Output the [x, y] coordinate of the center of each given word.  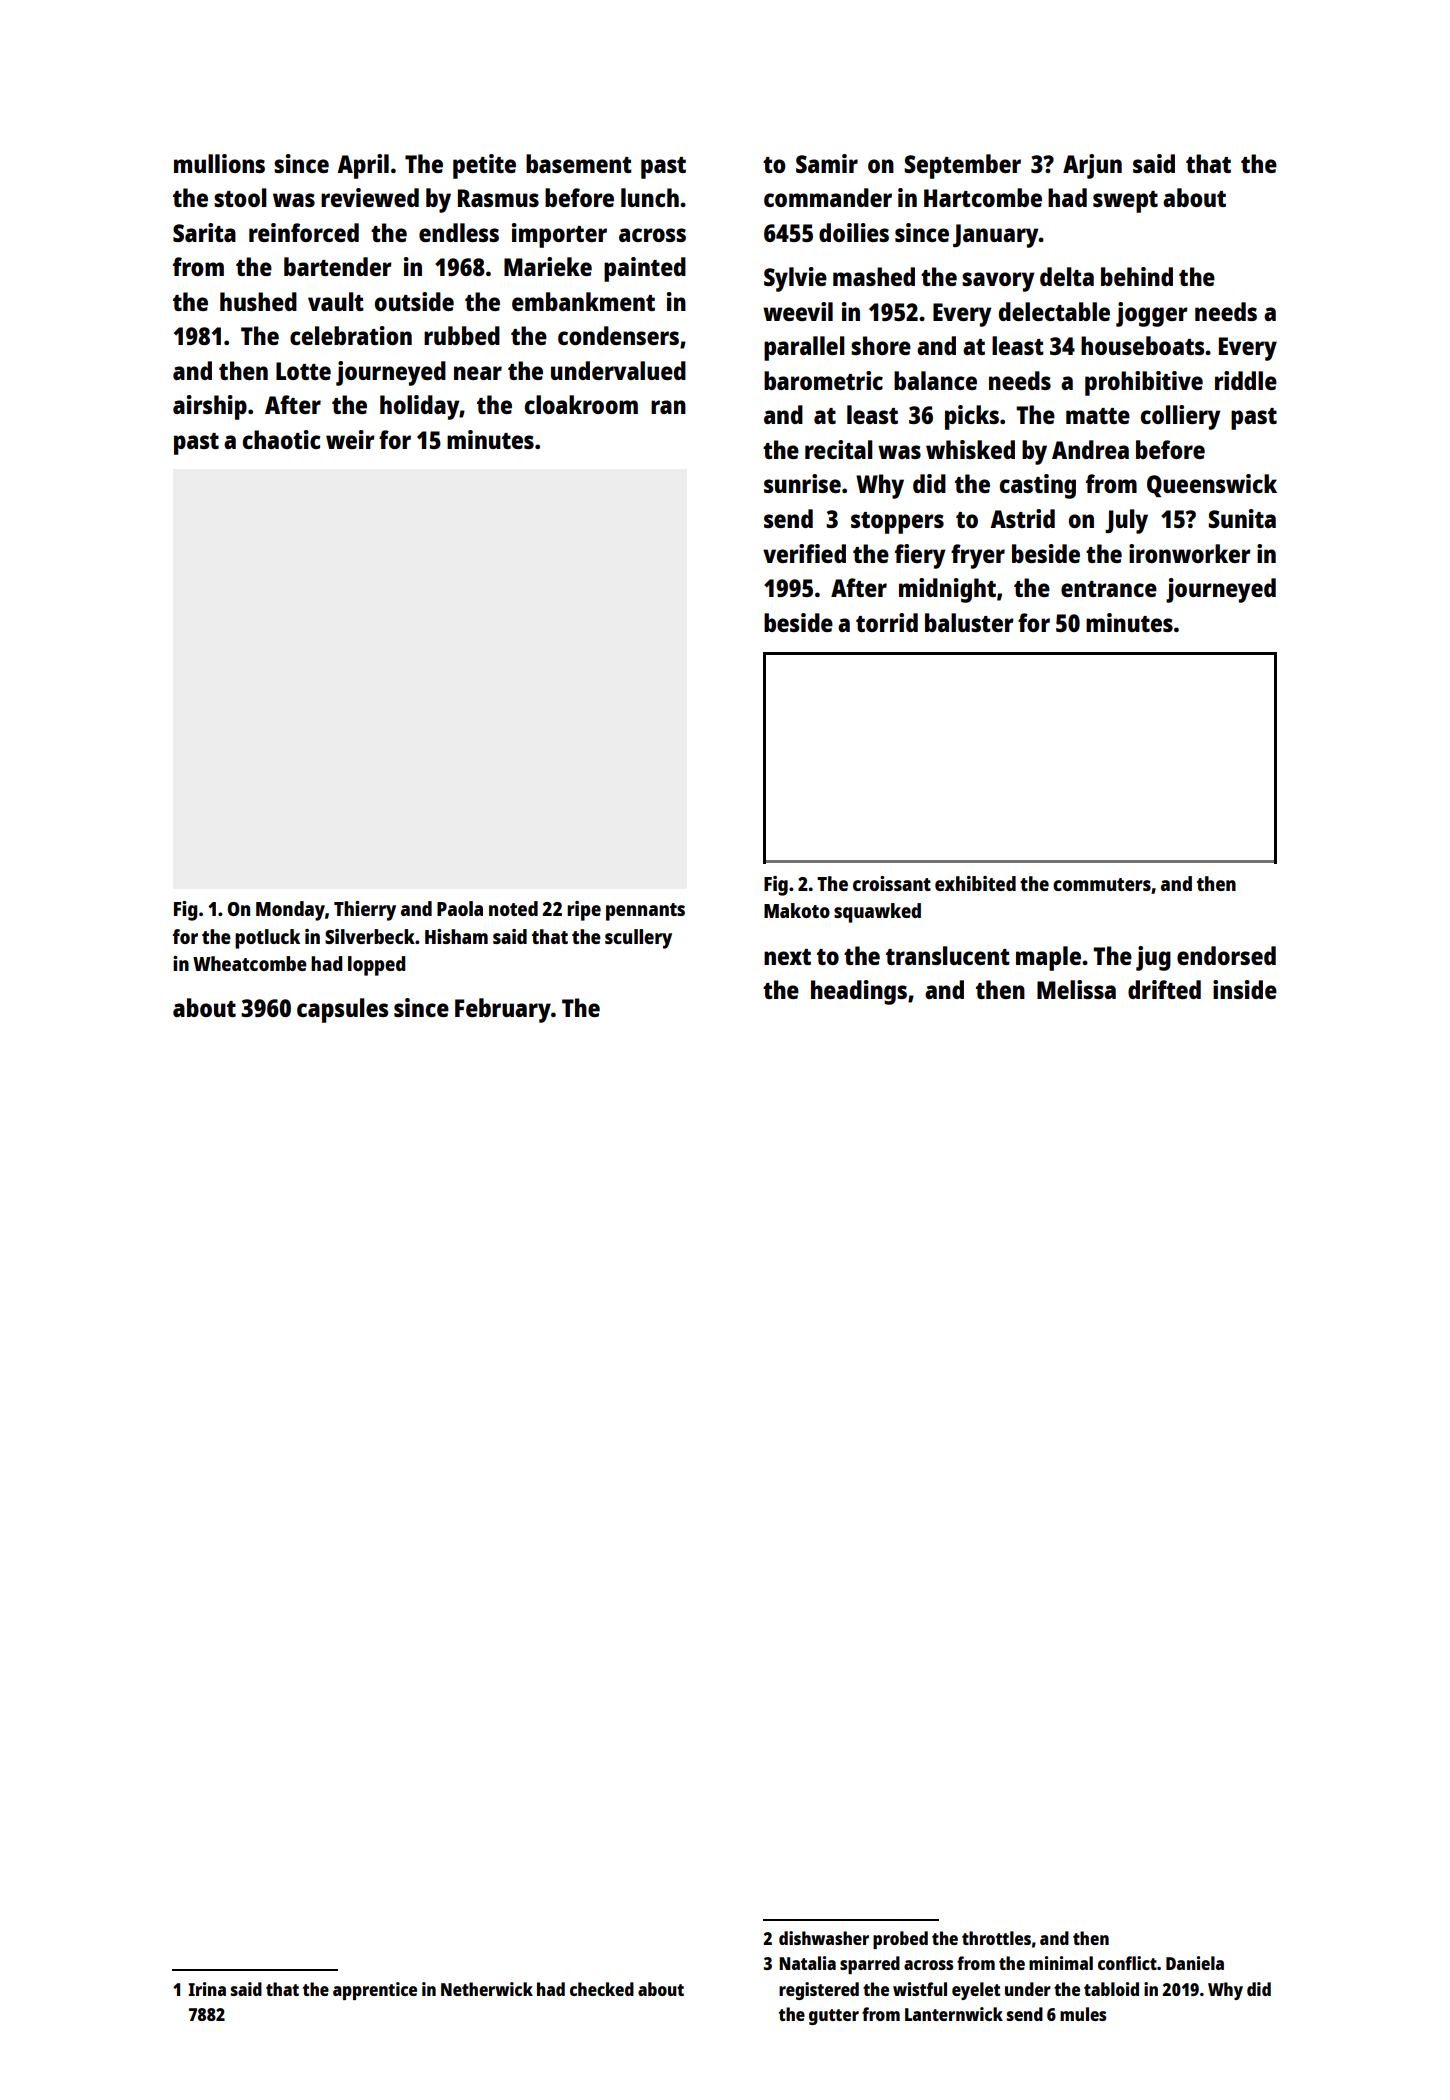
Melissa [1076, 989]
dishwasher [824, 1938]
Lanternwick [954, 2014]
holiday [420, 407]
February [503, 1010]
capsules [342, 1010]
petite [484, 166]
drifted [1164, 989]
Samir [827, 163]
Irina [207, 1989]
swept [1125, 202]
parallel [804, 348]
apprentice [375, 1991]
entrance [1109, 589]
